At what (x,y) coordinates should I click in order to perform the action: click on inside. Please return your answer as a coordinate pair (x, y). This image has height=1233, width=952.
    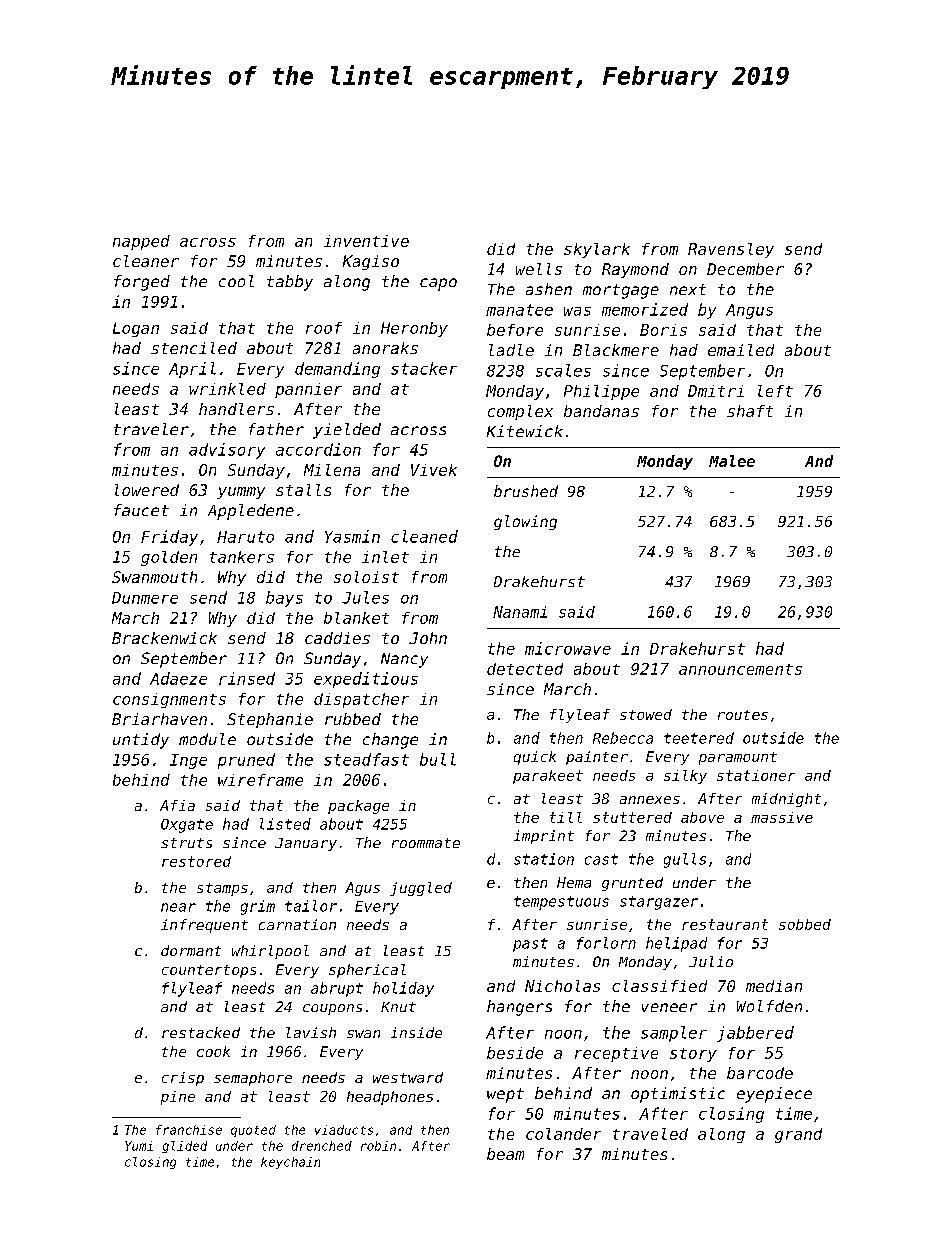
    Looking at the image, I should click on (416, 1032).
